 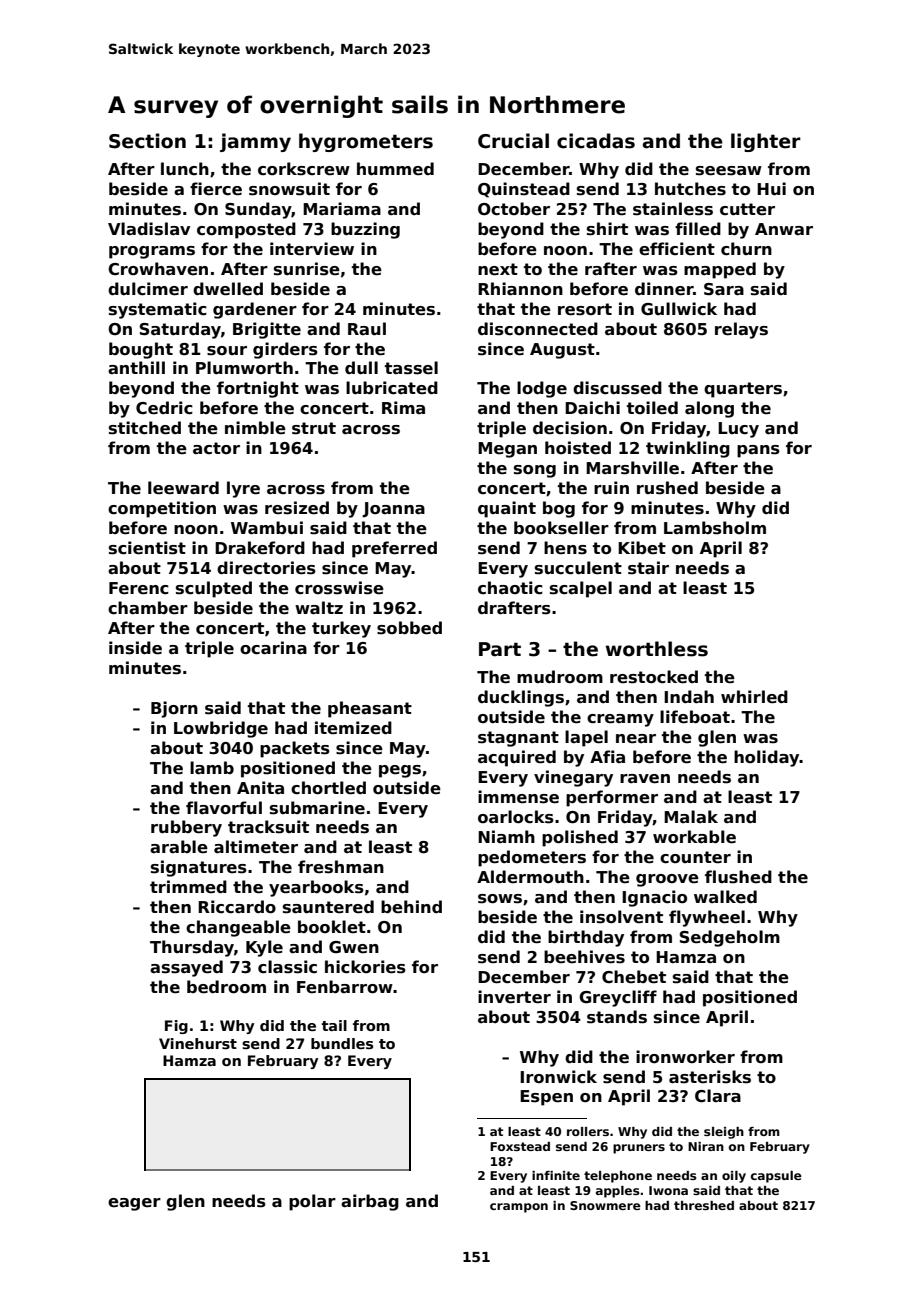 What do you see at coordinates (771, 188) in the document?
I see `Hui` at bounding box center [771, 188].
